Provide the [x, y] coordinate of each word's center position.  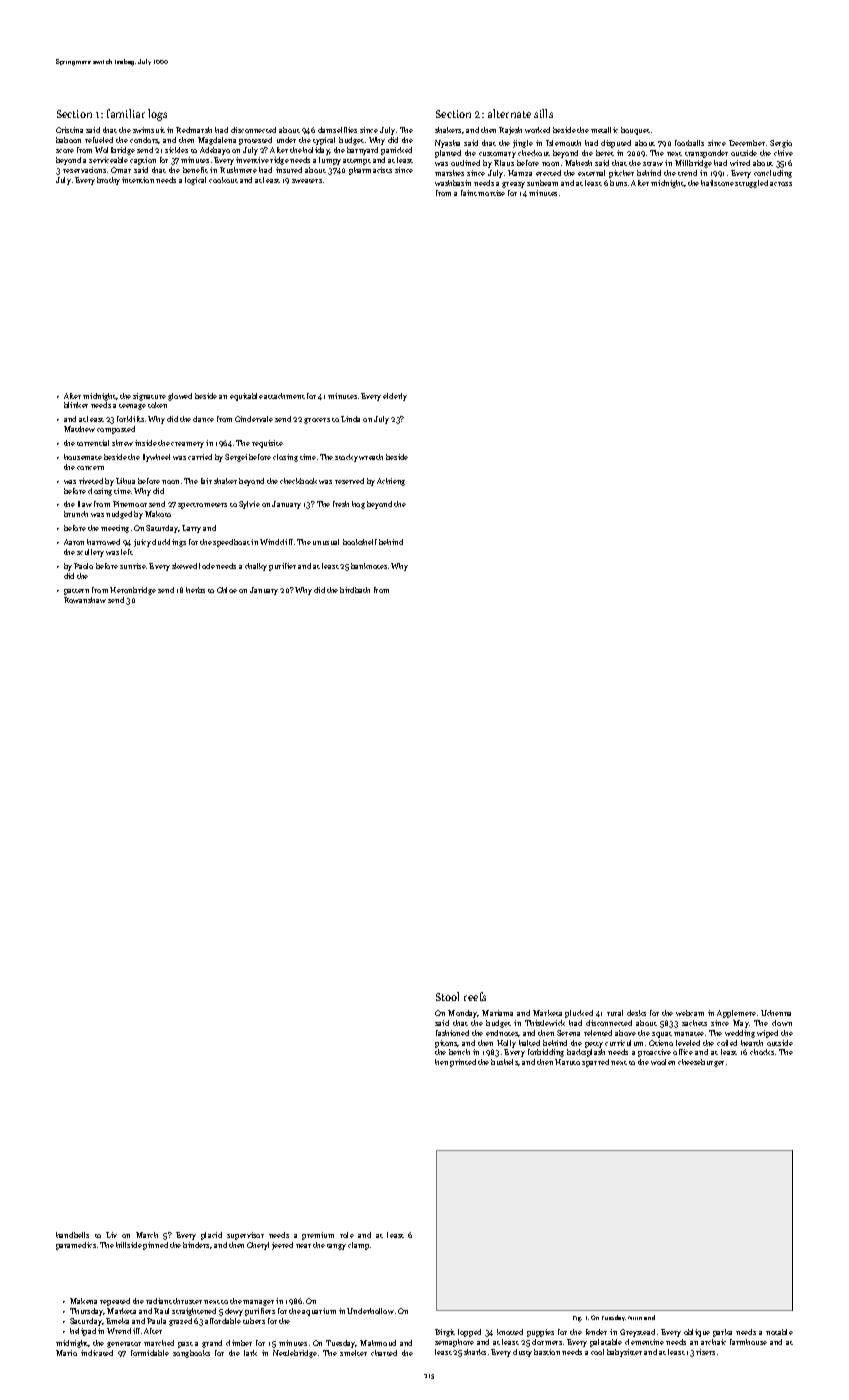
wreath [371, 457]
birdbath [355, 590]
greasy [513, 185]
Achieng [391, 482]
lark [250, 1353]
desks [636, 1013]
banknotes [369, 566]
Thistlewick [545, 1023]
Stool [447, 996]
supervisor [245, 1236]
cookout [223, 180]
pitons [446, 1044]
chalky [256, 567]
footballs [689, 143]
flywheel [156, 458]
